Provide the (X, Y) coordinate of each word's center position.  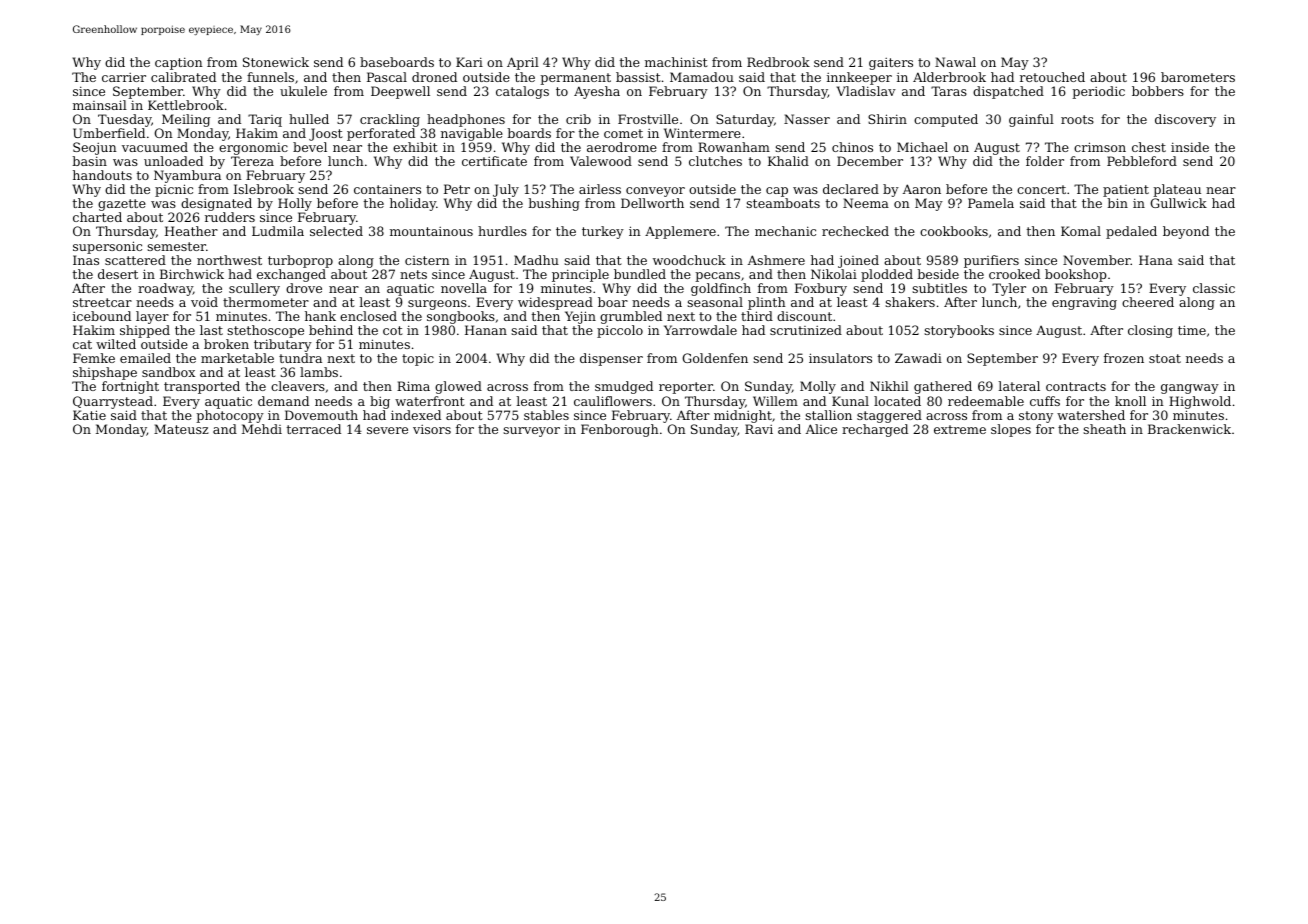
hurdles (502, 231)
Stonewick (276, 62)
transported (202, 387)
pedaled (1131, 232)
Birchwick (192, 274)
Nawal (955, 62)
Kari (469, 62)
